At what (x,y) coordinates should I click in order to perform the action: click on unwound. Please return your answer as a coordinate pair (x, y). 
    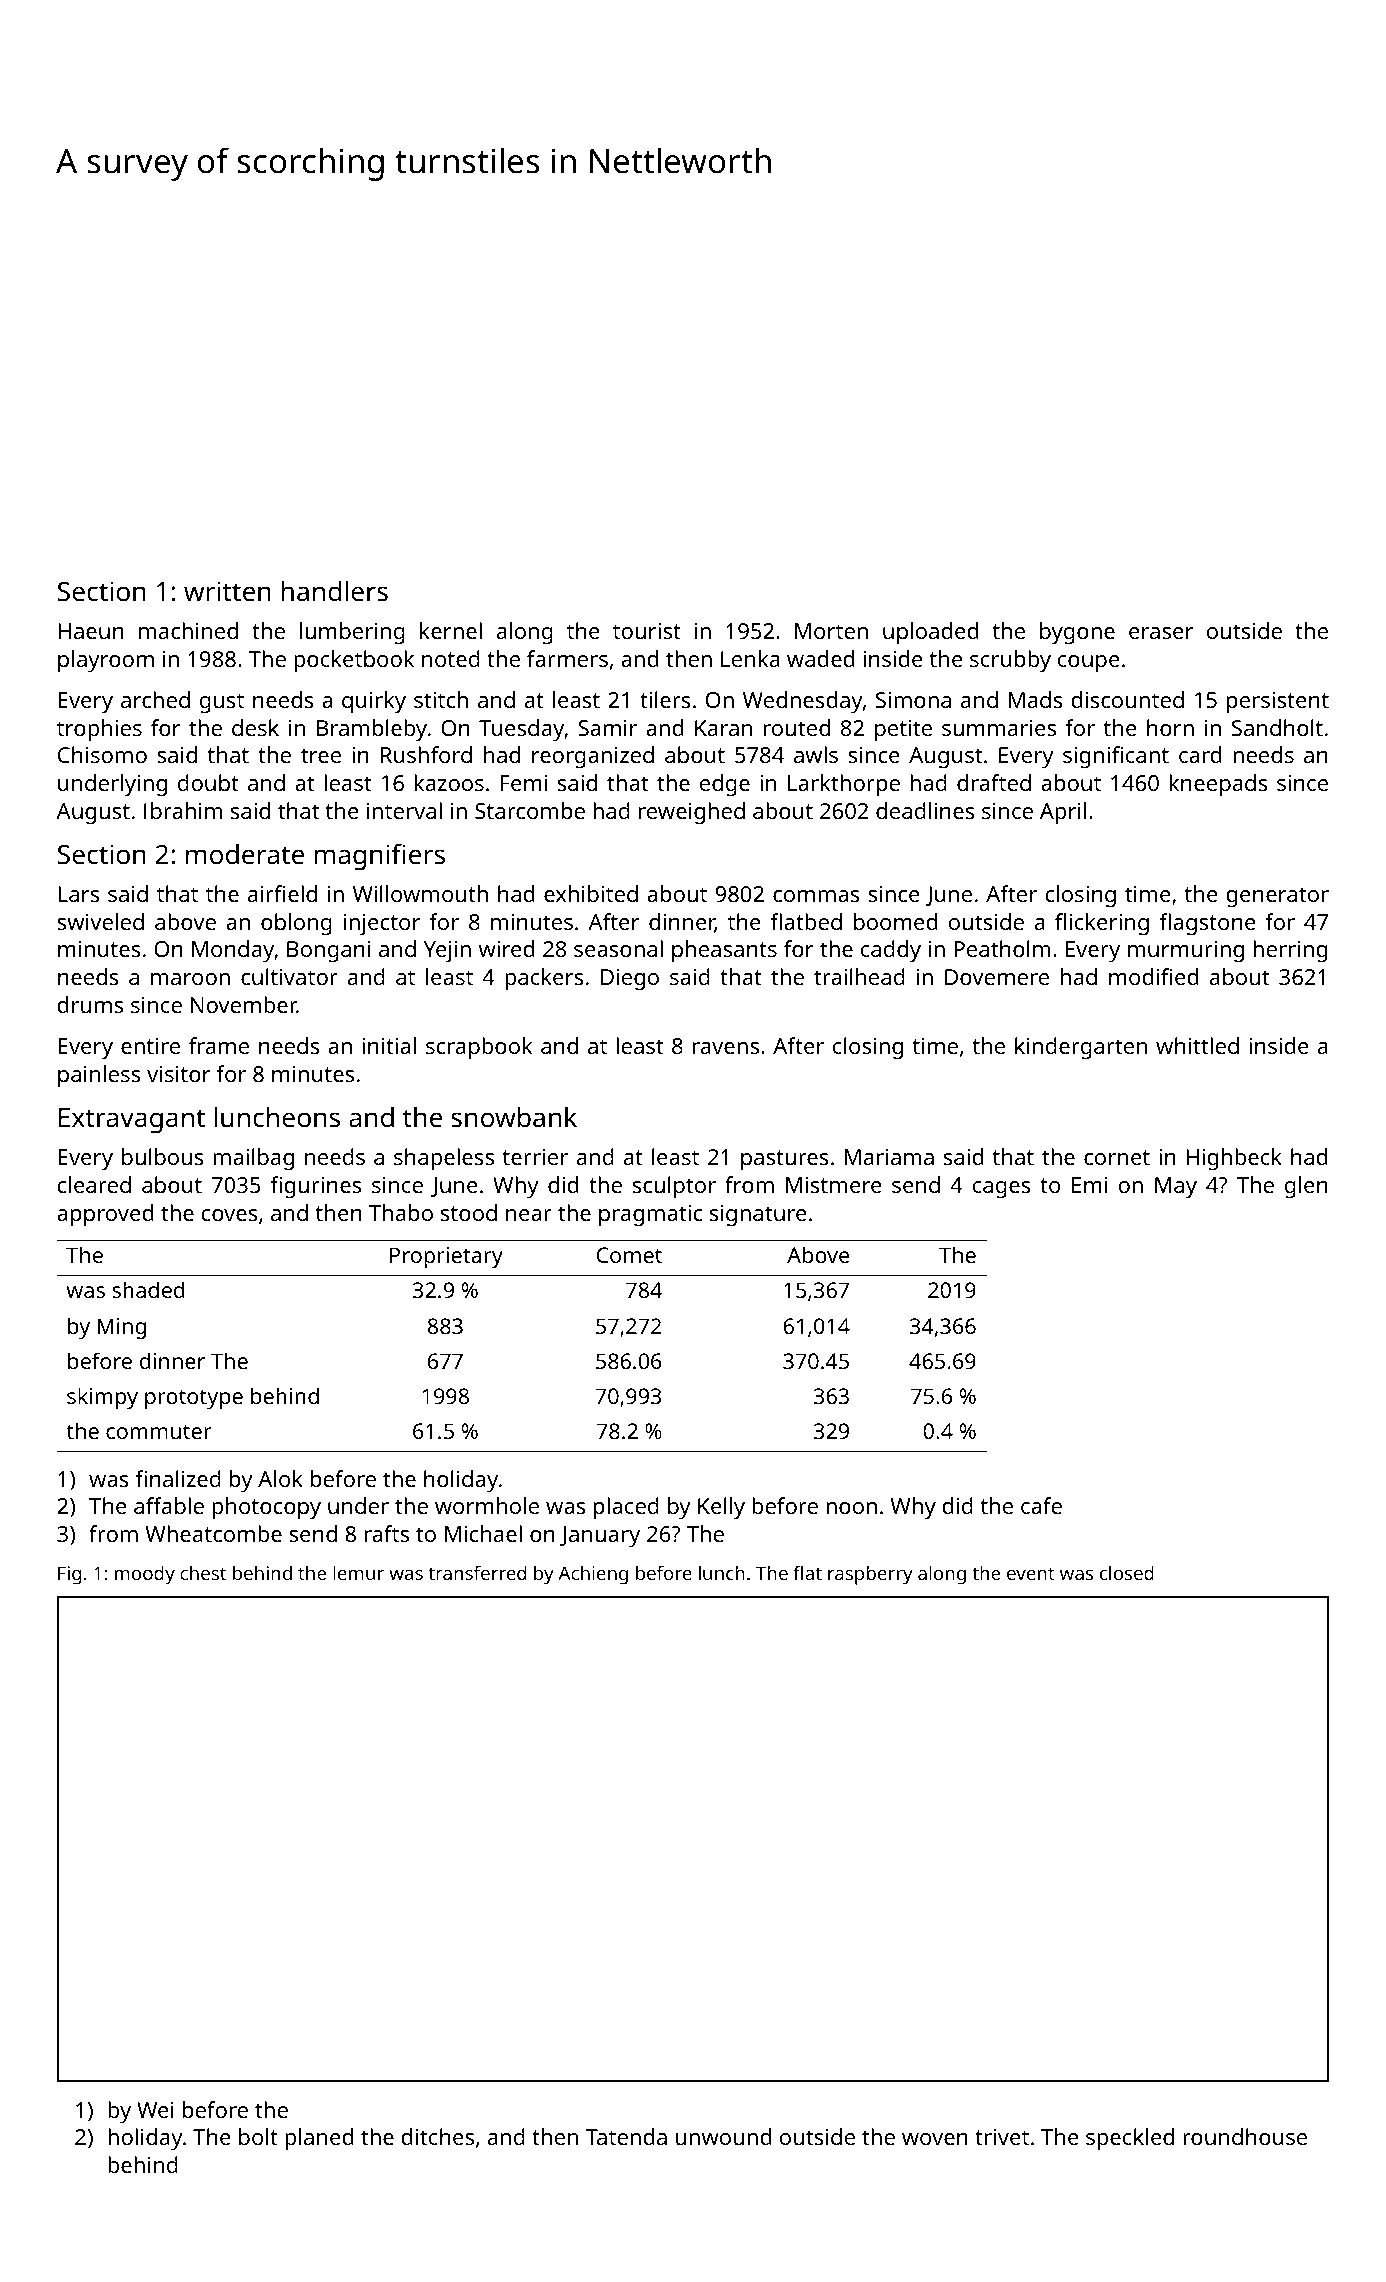
    Looking at the image, I should click on (723, 2136).
